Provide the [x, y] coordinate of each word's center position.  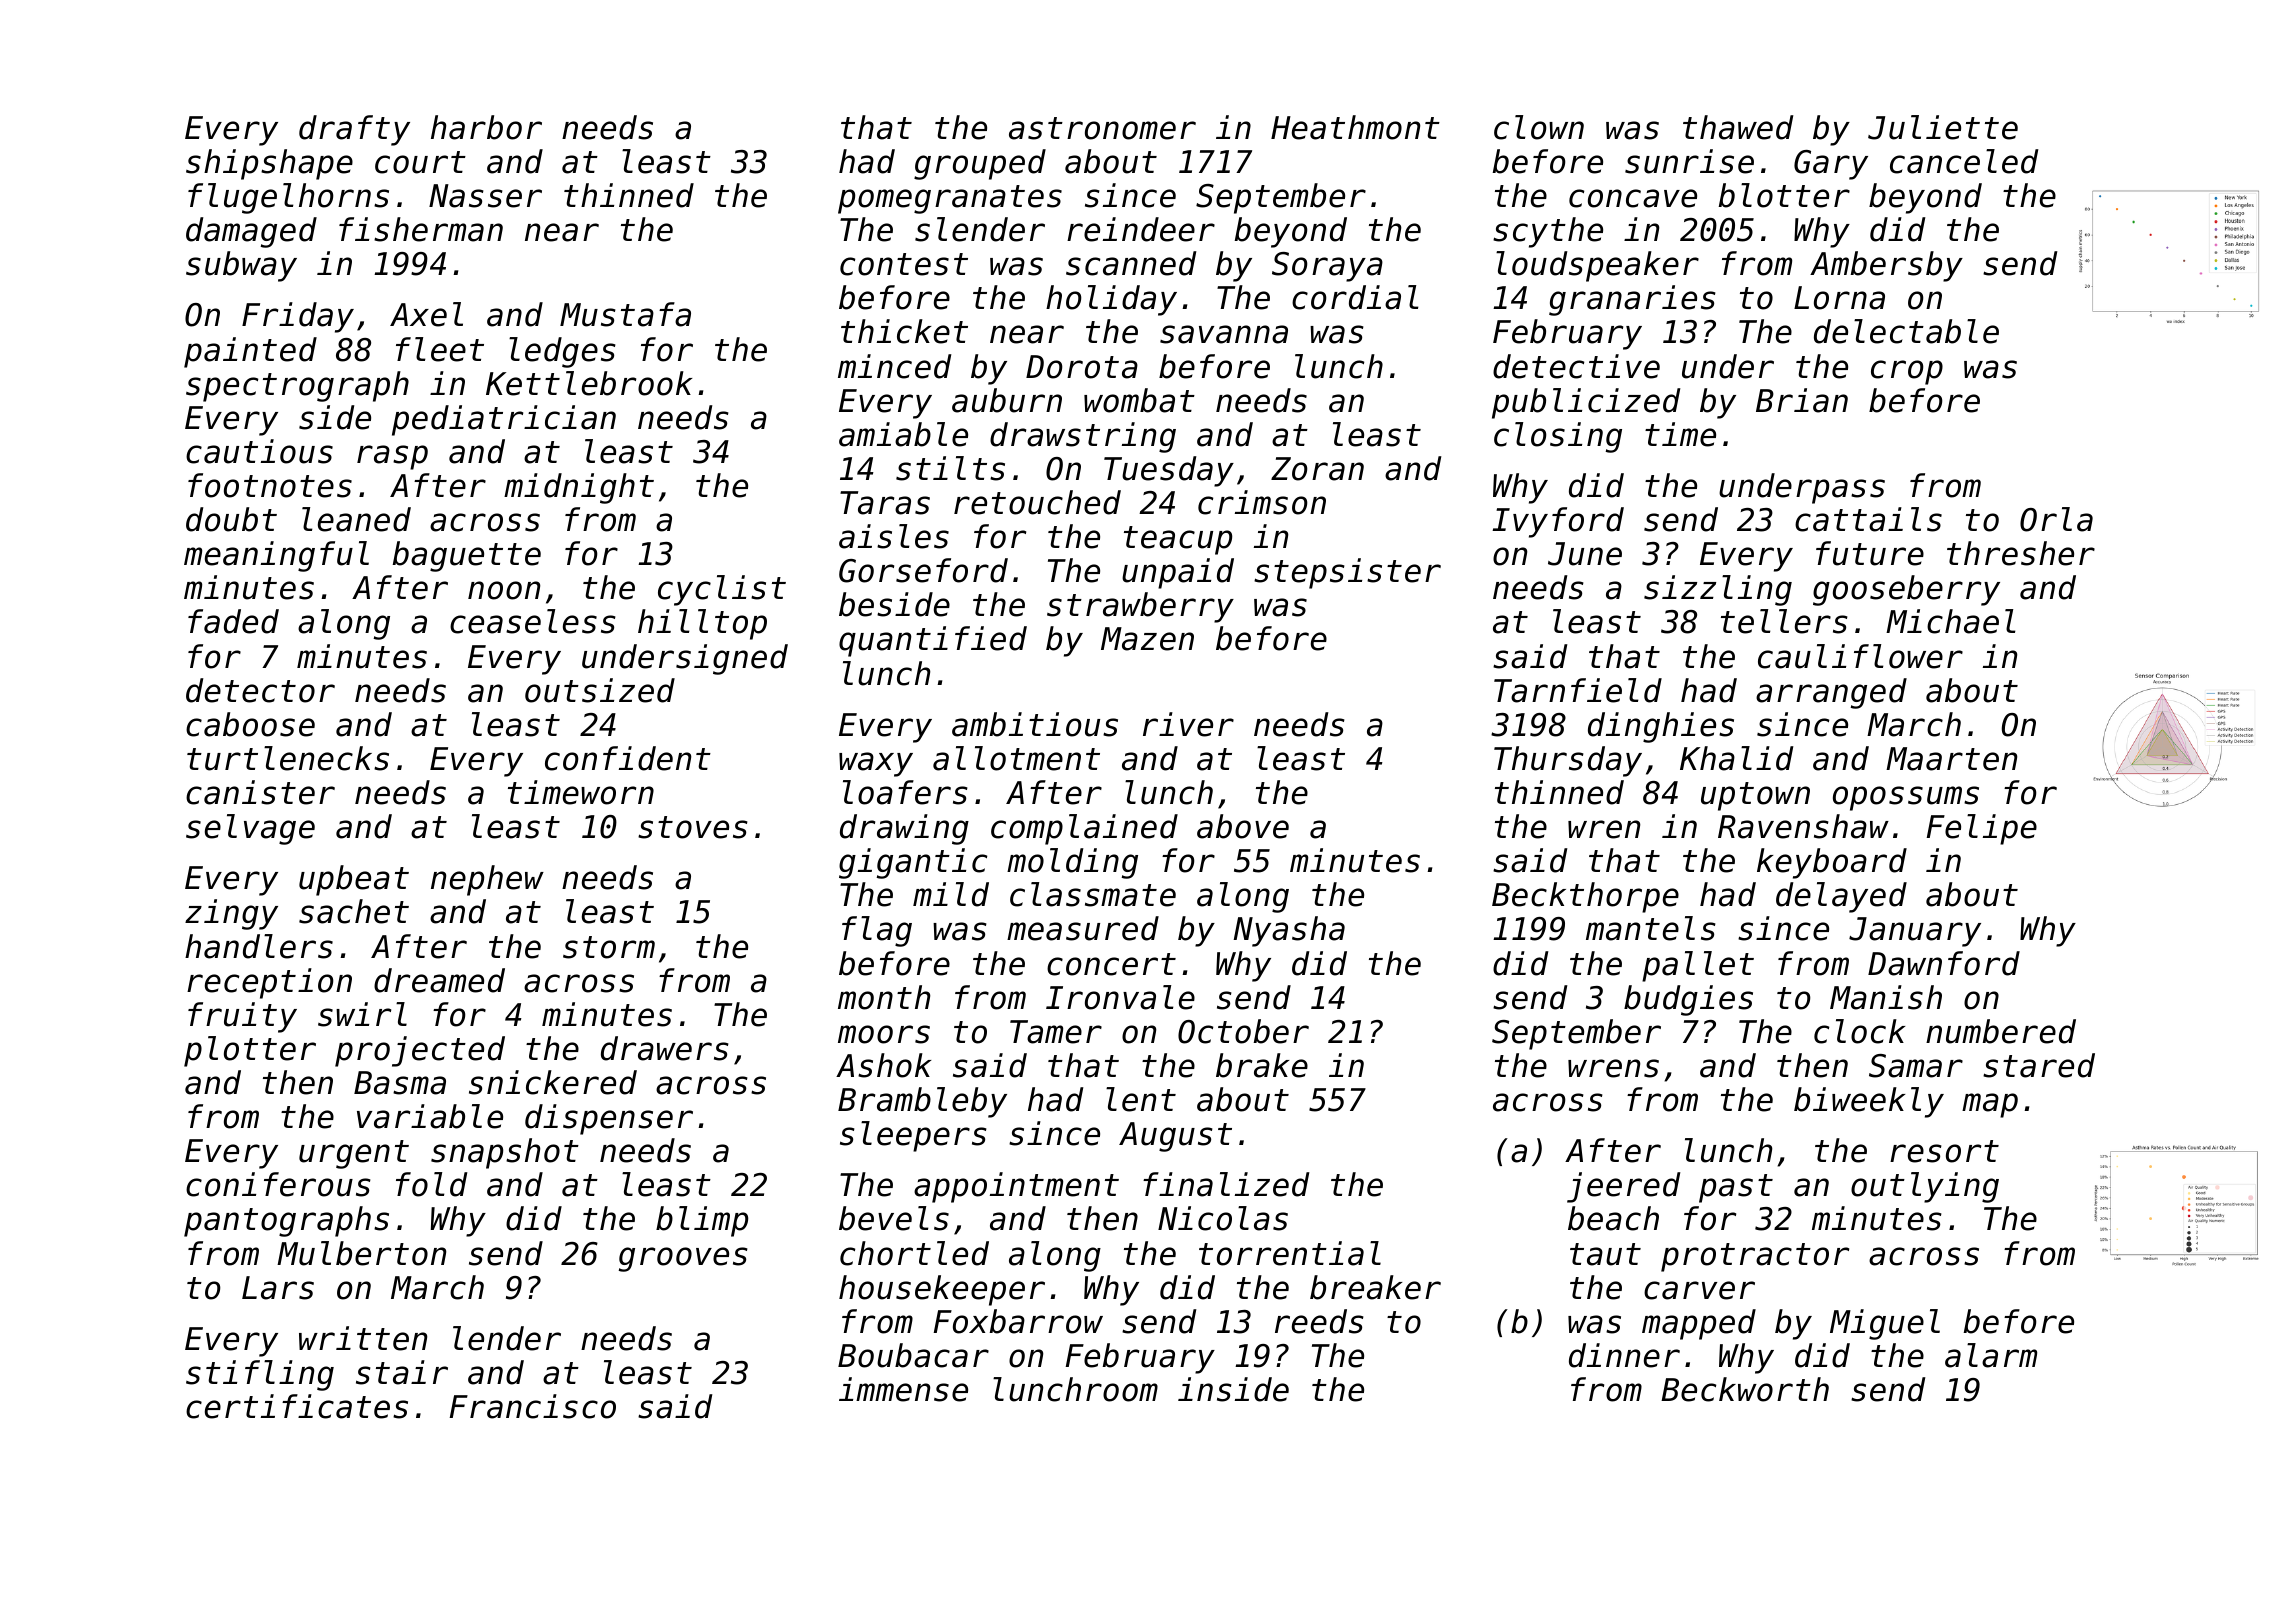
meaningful [276, 556]
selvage [250, 829]
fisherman [421, 229]
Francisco [533, 1406]
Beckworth [1745, 1389]
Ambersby [1886, 266]
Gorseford [923, 570]
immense [903, 1389]
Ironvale [1120, 997]
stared [2039, 1065]
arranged [1831, 693]
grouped [980, 164]
